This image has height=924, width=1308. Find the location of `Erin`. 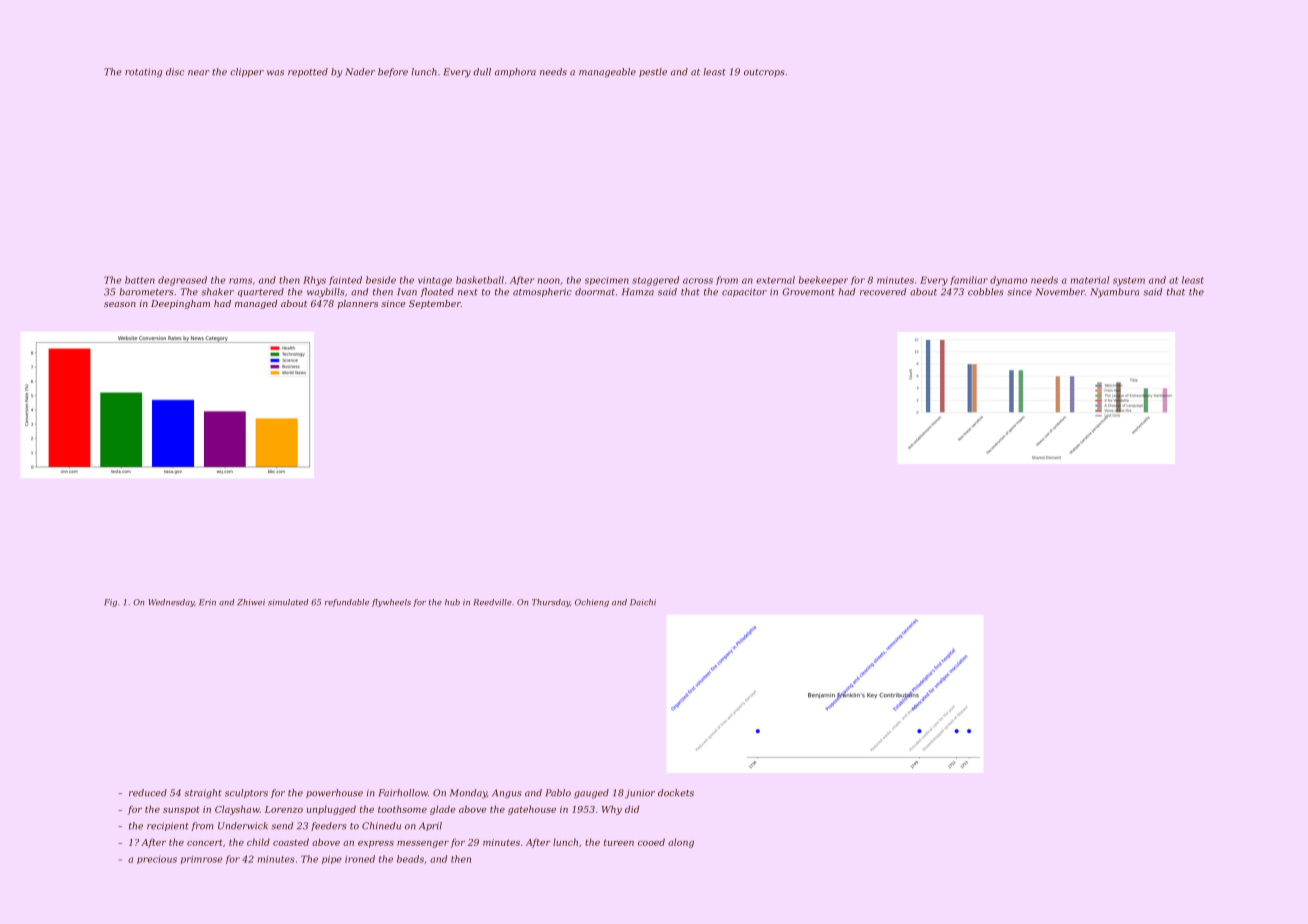

Erin is located at coordinates (207, 602).
